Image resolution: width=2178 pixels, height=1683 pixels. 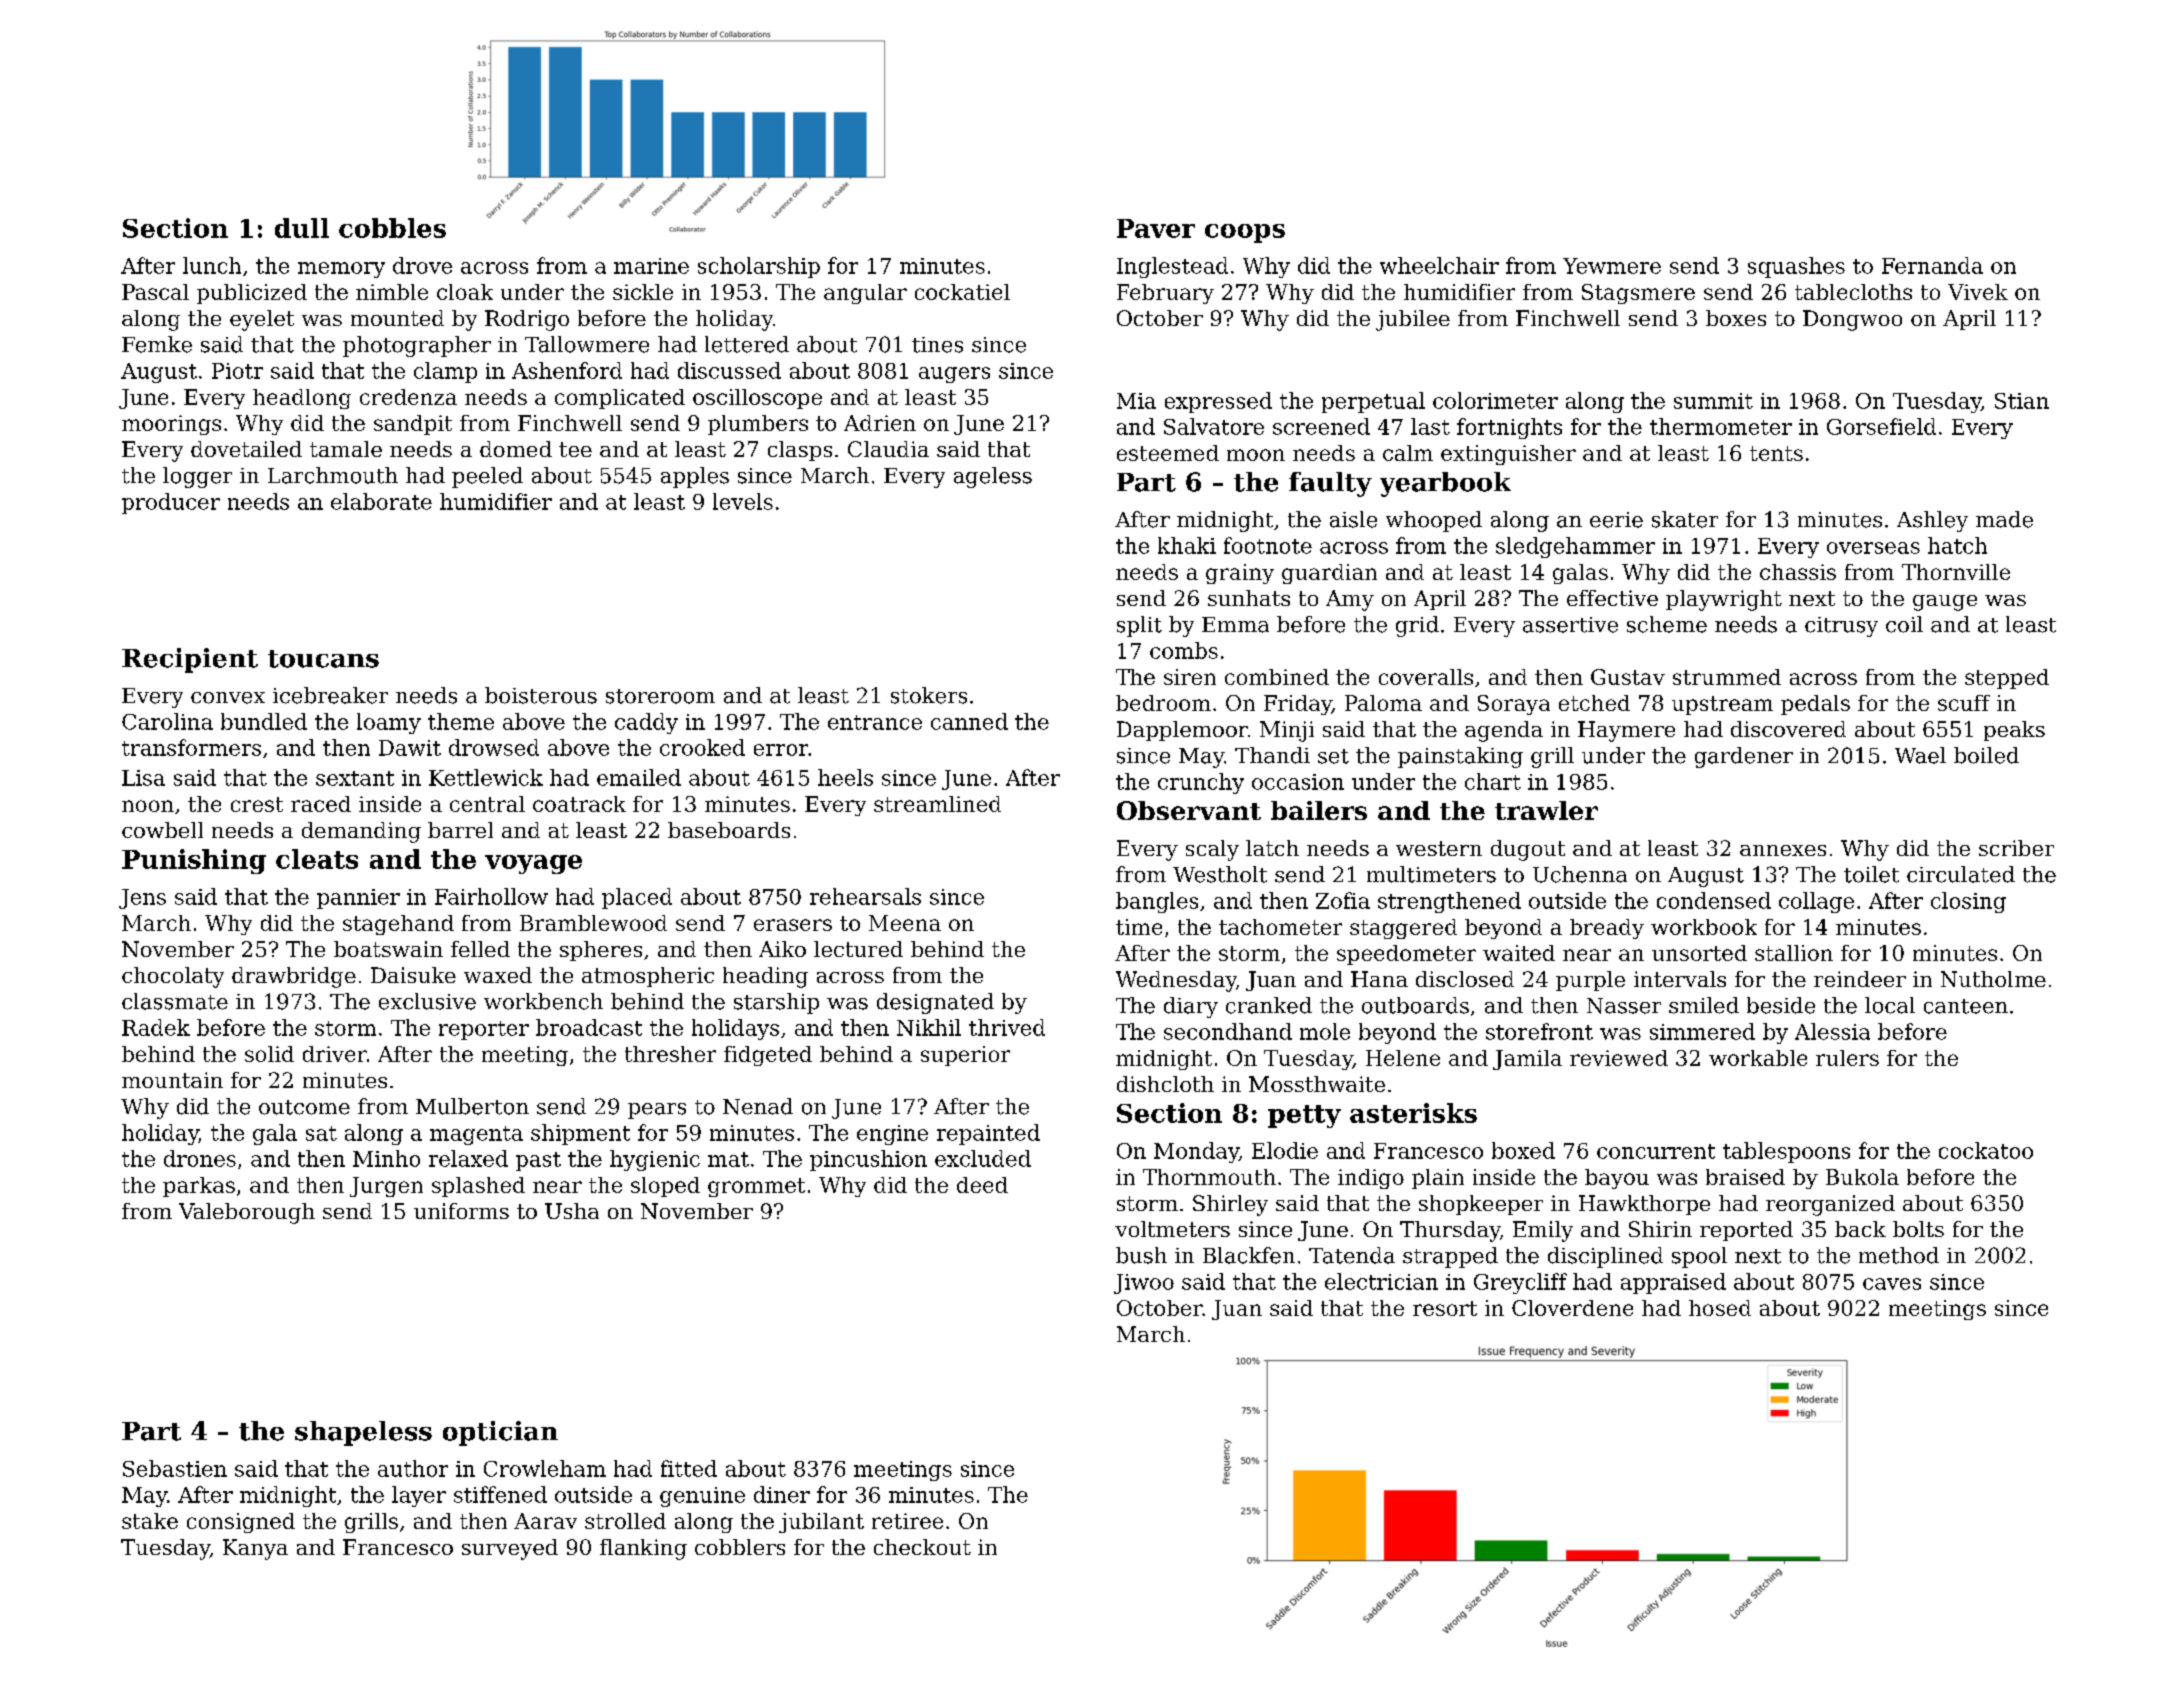 I want to click on Meena, so click(x=905, y=923).
